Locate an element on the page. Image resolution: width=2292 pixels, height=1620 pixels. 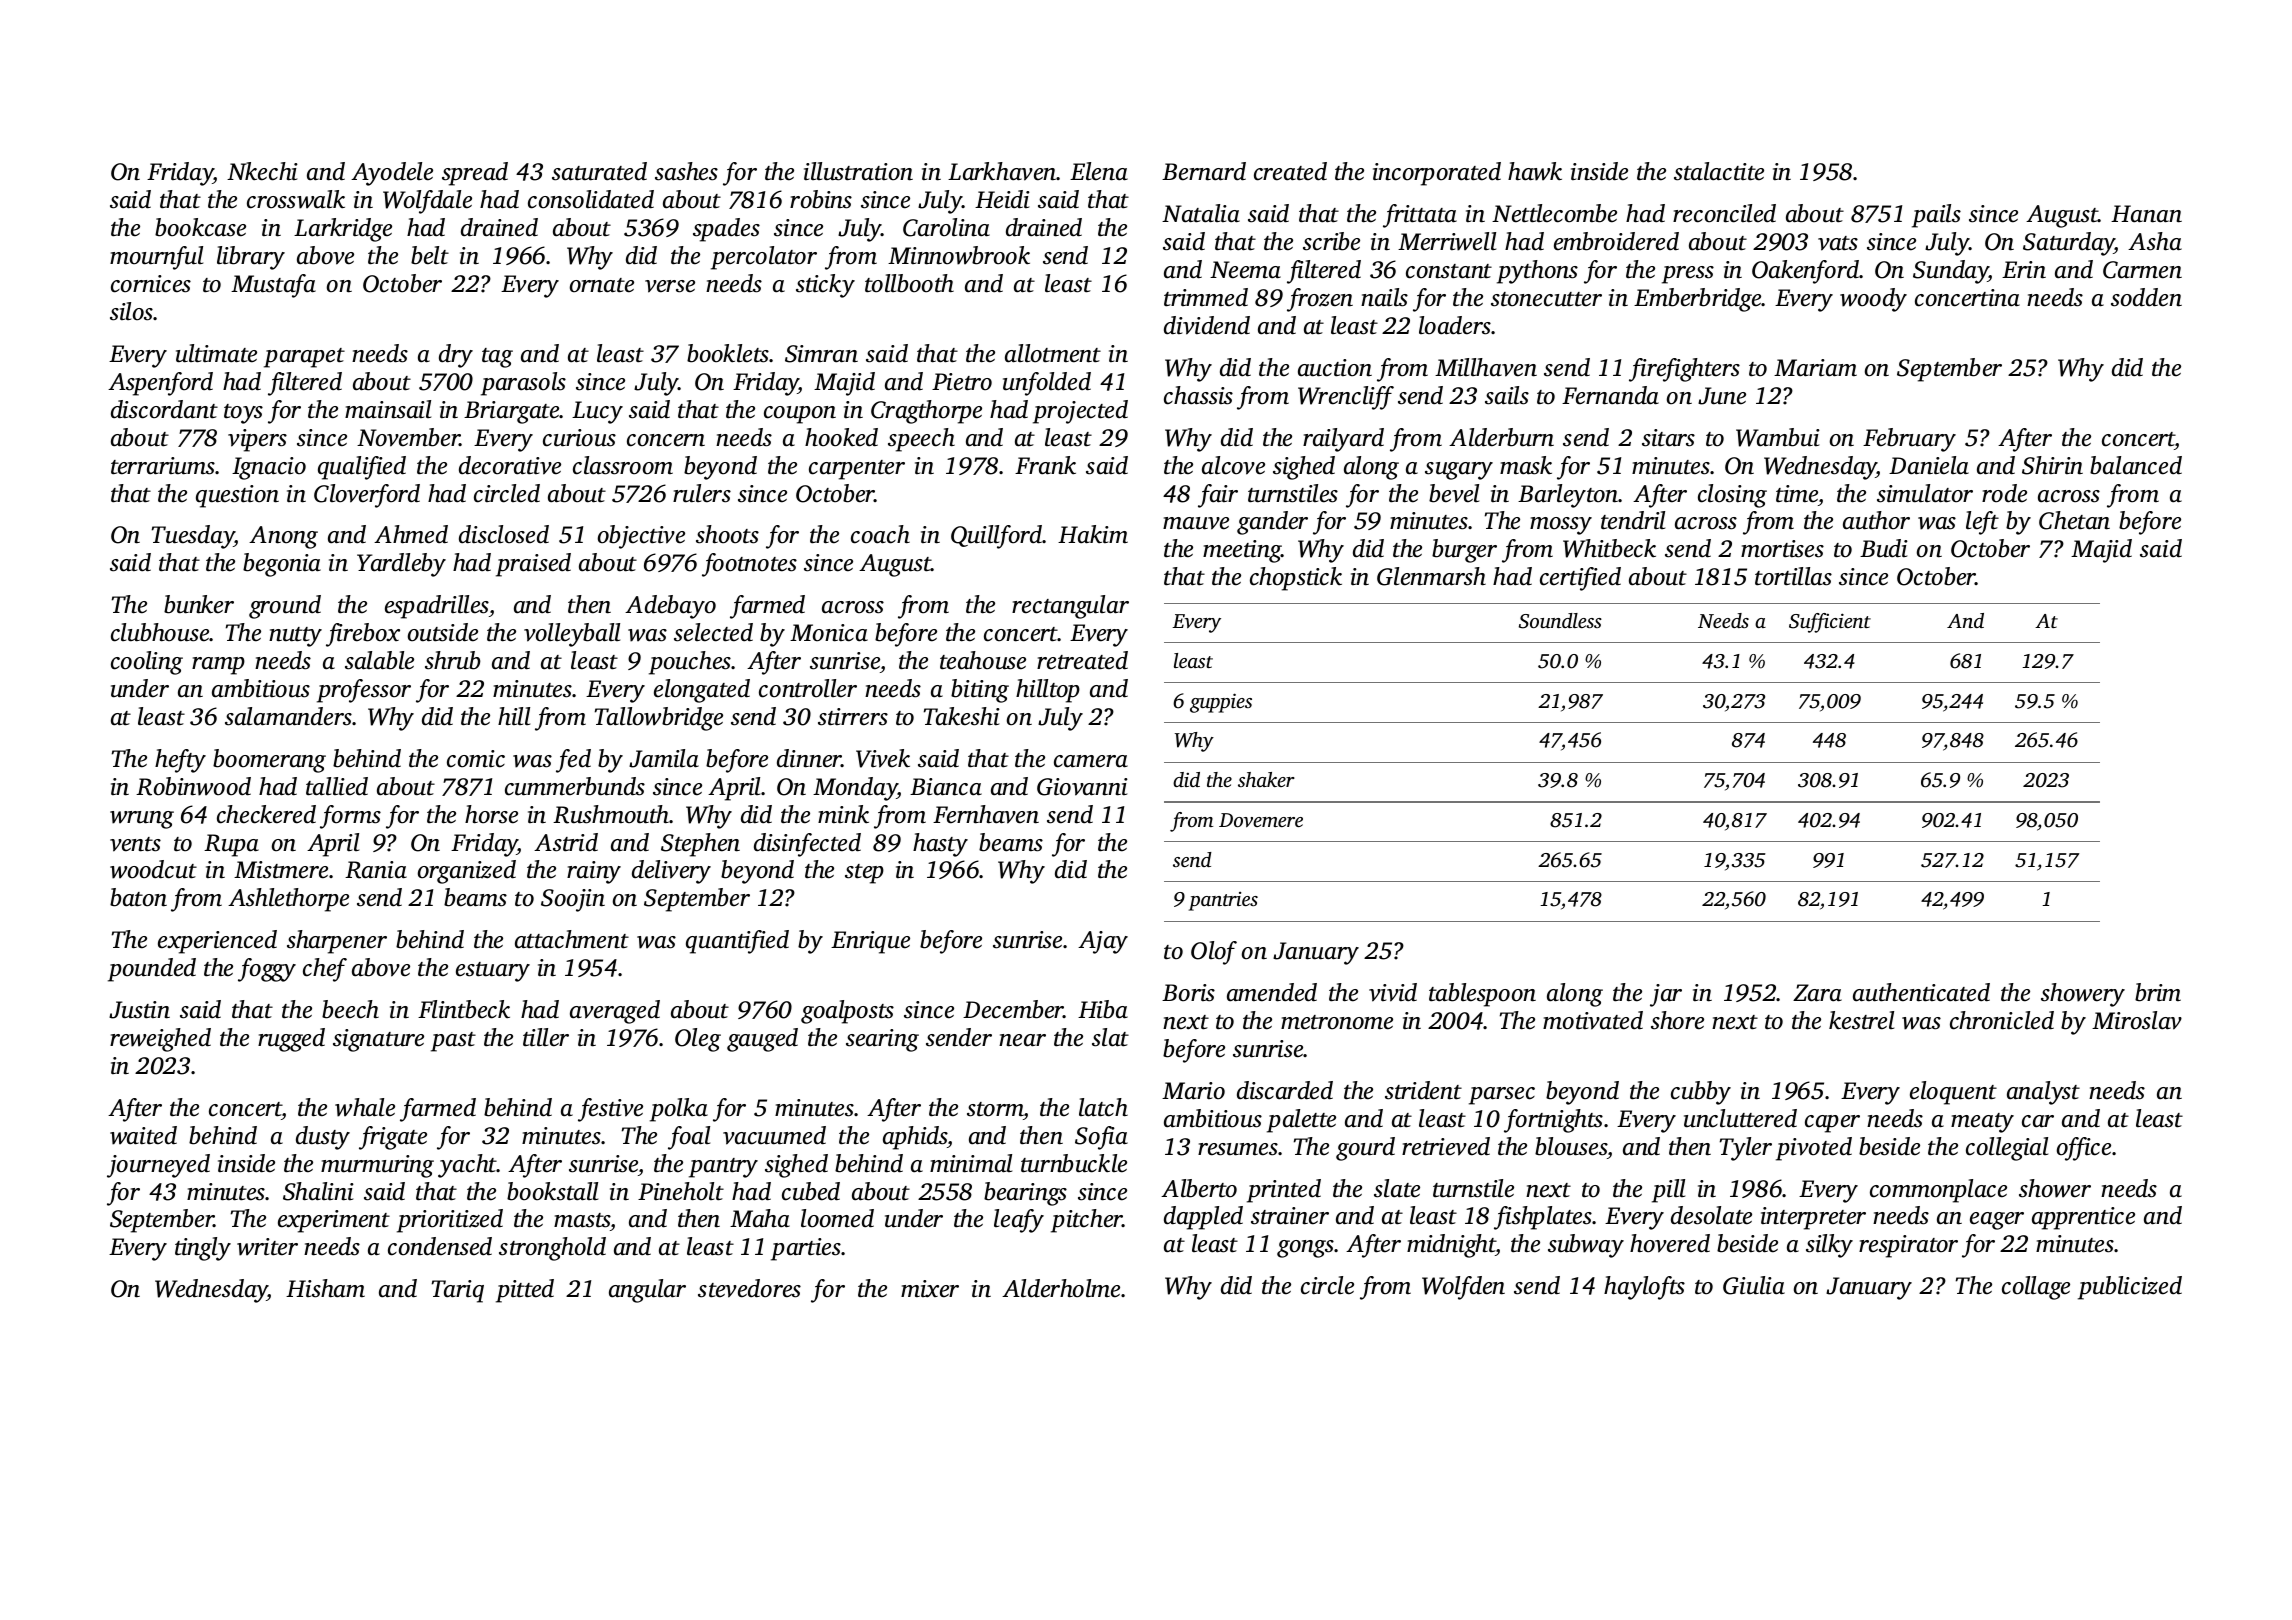
Chetan is located at coordinates (2074, 520).
